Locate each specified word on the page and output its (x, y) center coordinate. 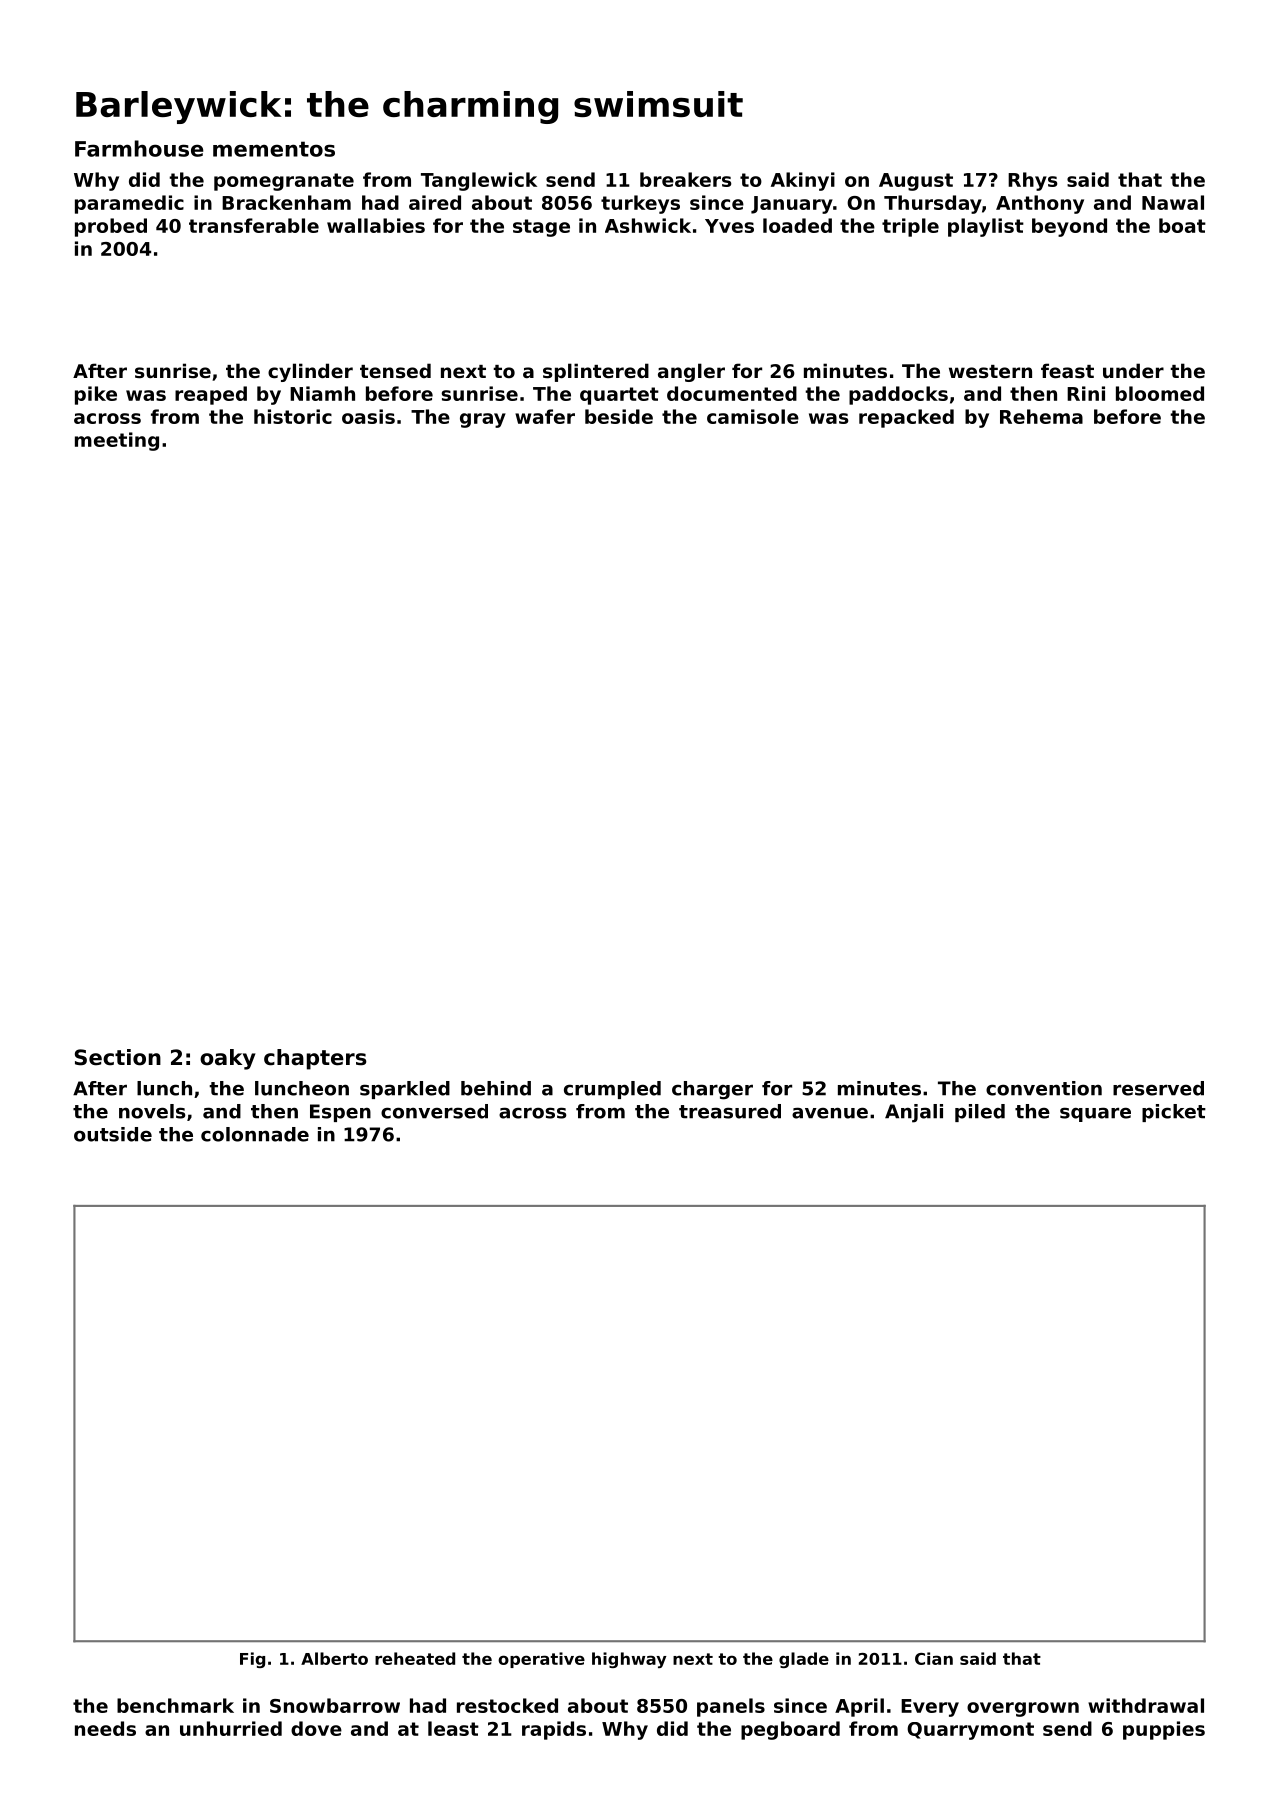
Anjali (914, 1113)
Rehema (1041, 416)
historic (293, 416)
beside (619, 416)
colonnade (255, 1134)
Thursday (933, 204)
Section (118, 1057)
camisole (753, 416)
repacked (906, 418)
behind (496, 1088)
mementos (274, 149)
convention (1044, 1088)
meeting (117, 441)
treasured (730, 1111)
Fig (252, 1660)
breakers (686, 179)
